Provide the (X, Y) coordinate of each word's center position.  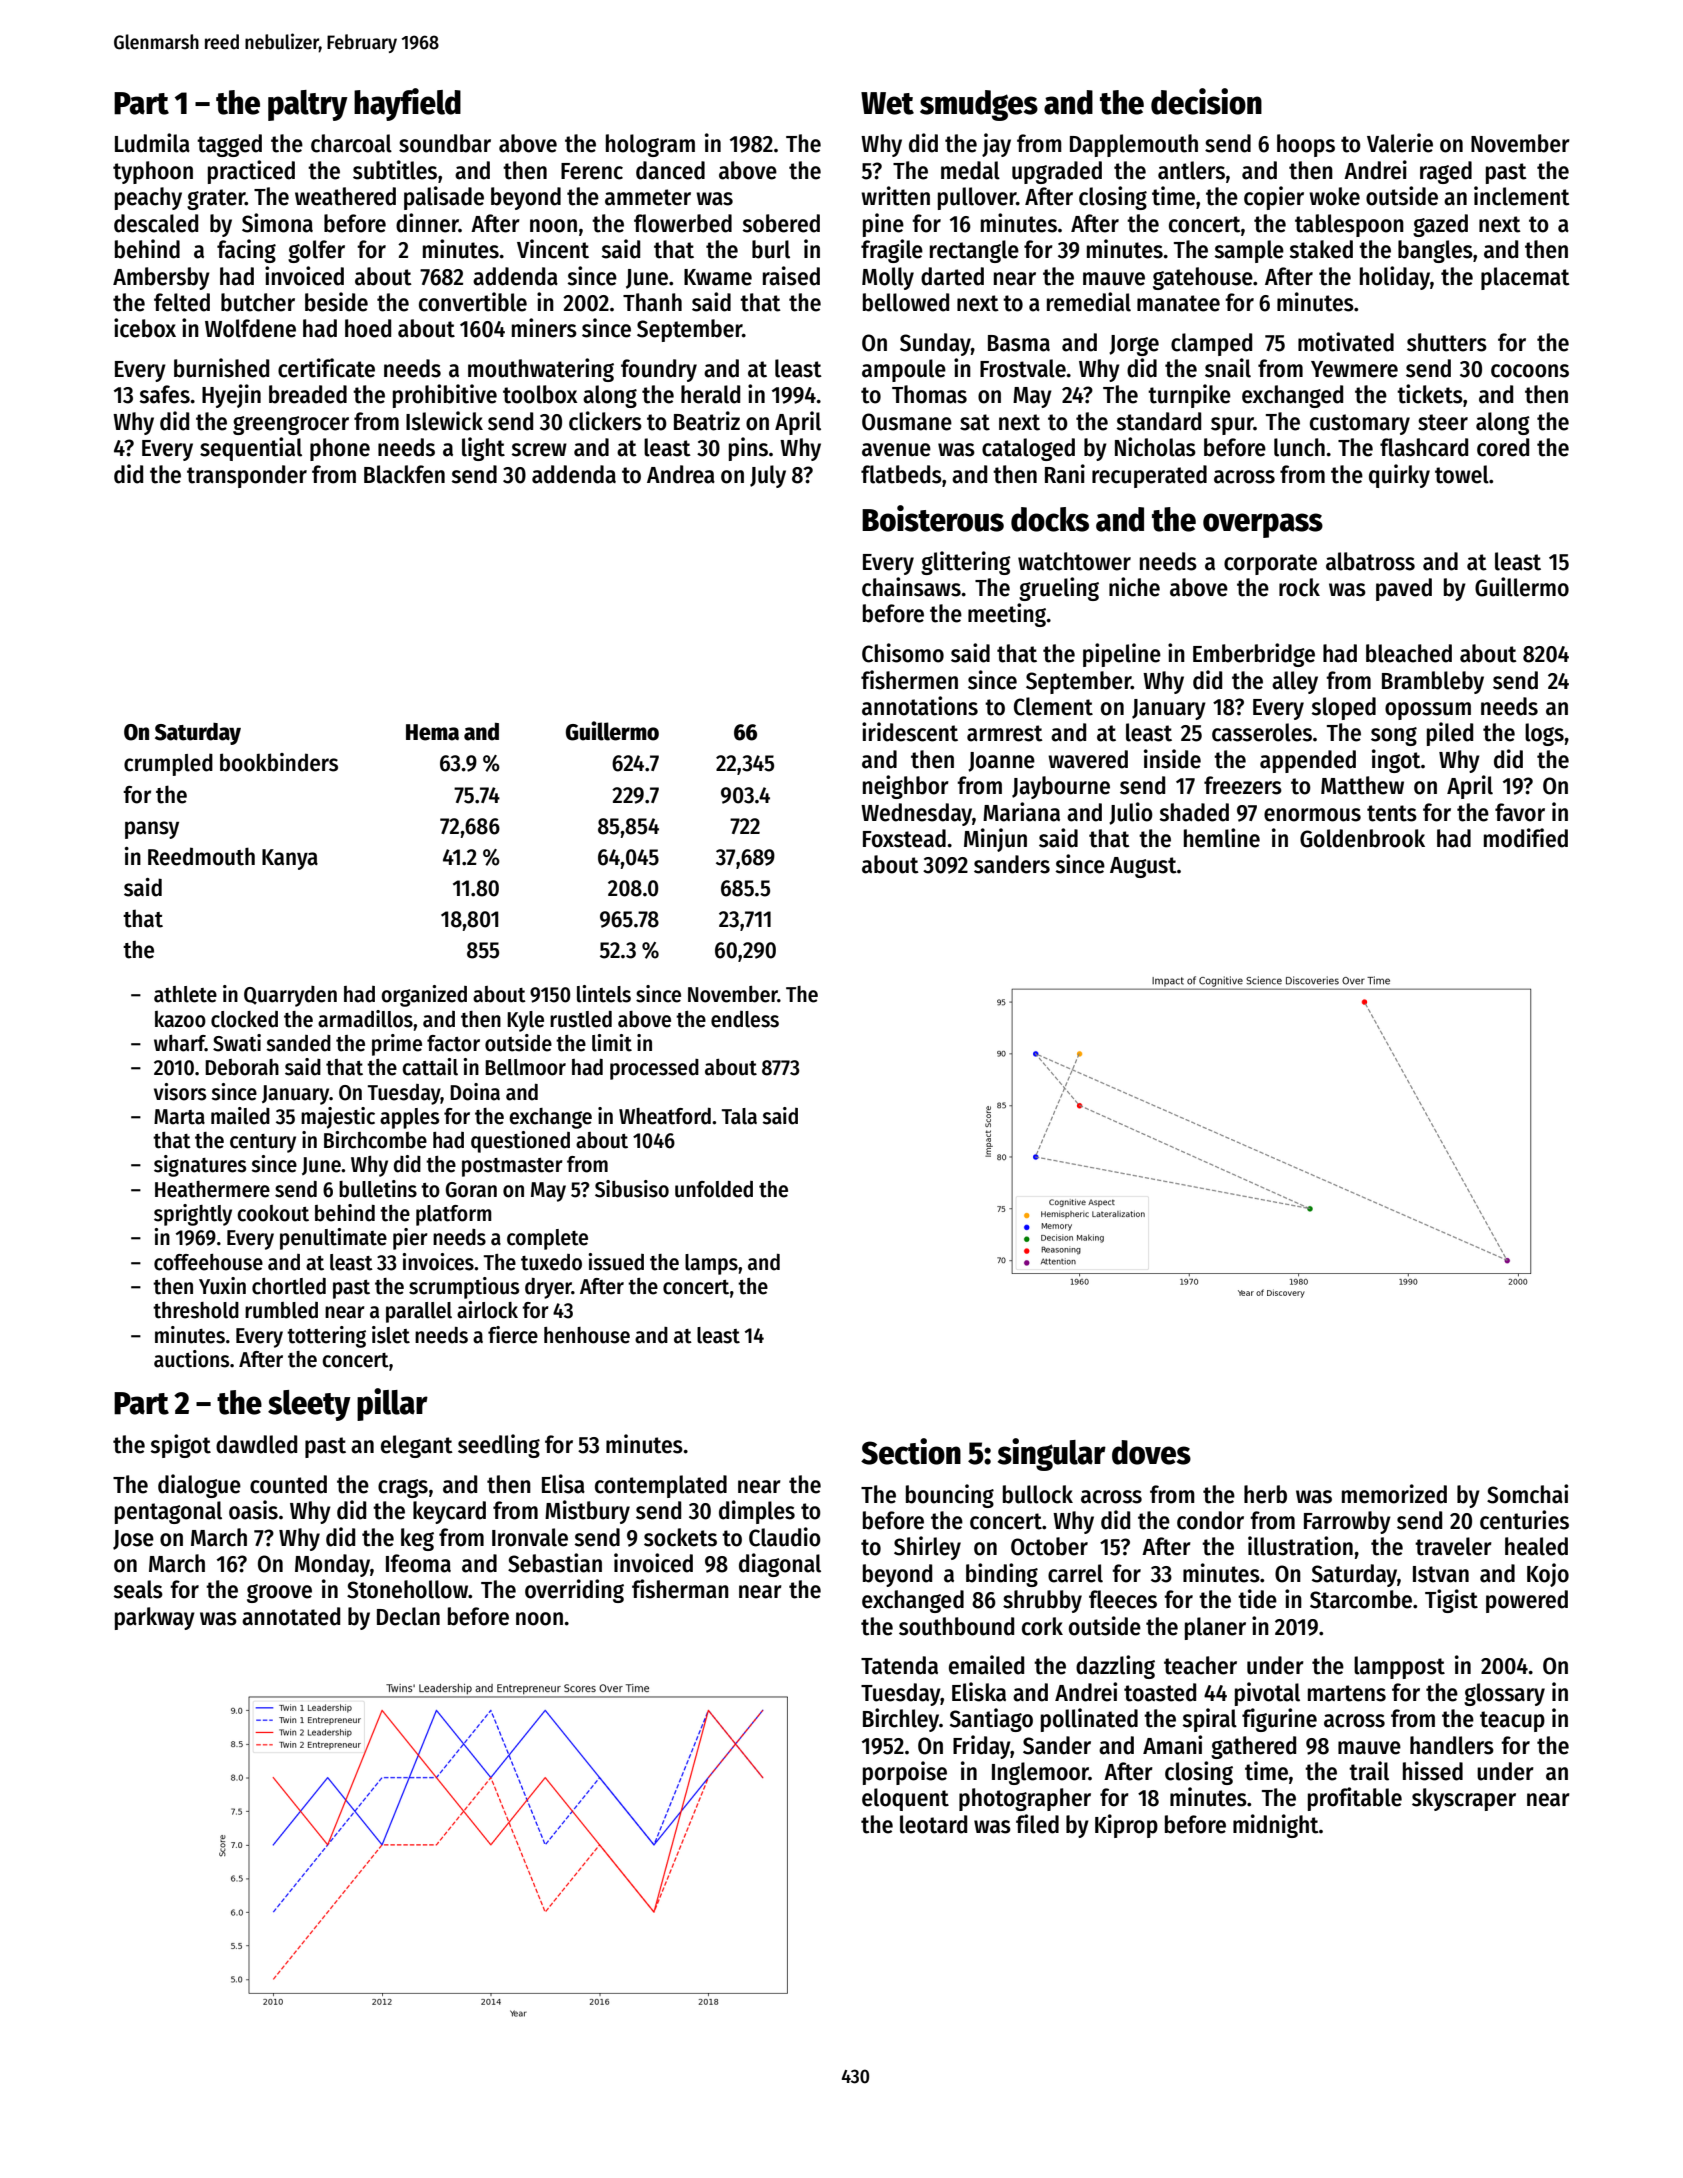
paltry (308, 105)
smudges (979, 105)
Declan (408, 1616)
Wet (887, 103)
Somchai (1527, 1494)
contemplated (661, 1486)
